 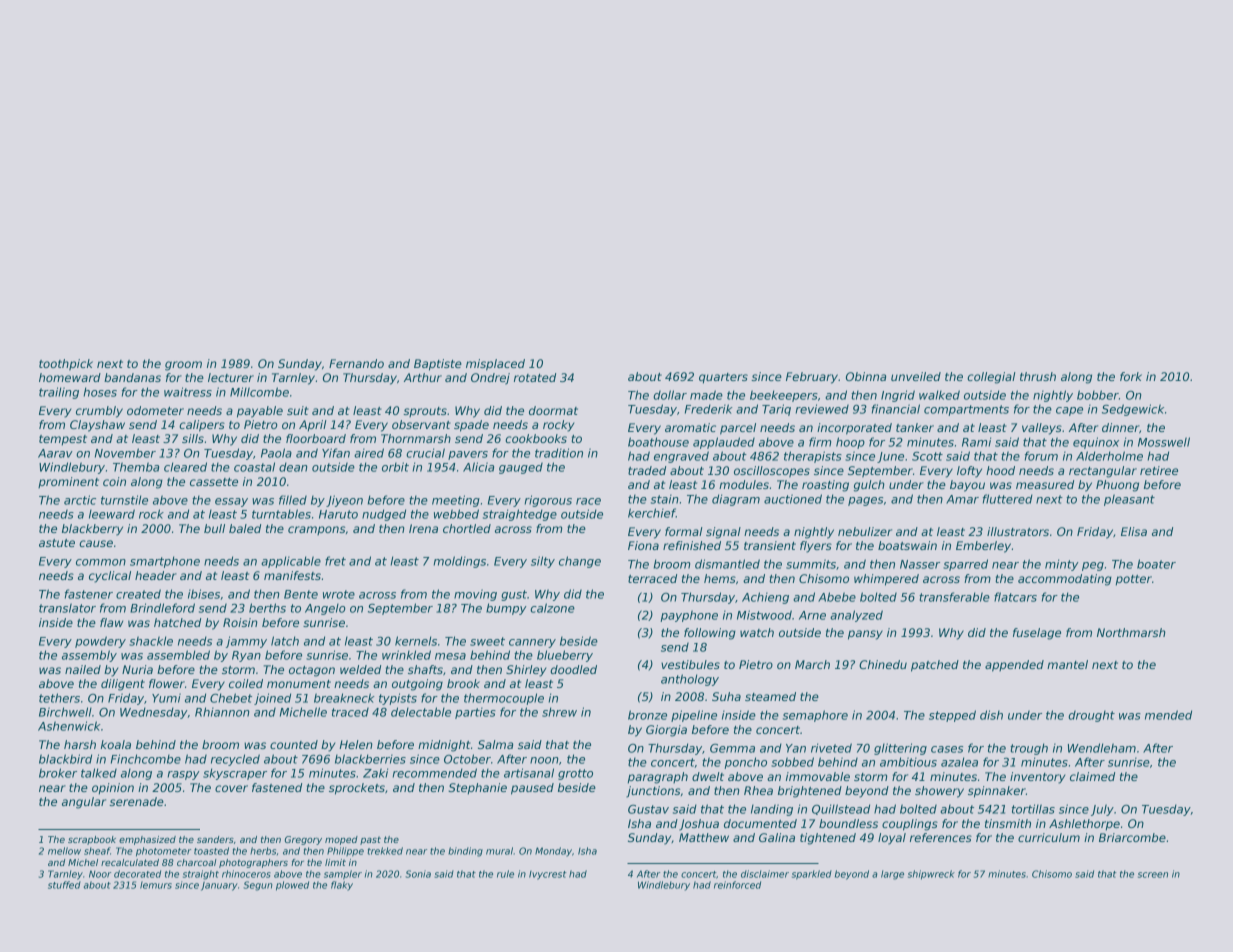 I want to click on assembly, so click(x=89, y=656).
